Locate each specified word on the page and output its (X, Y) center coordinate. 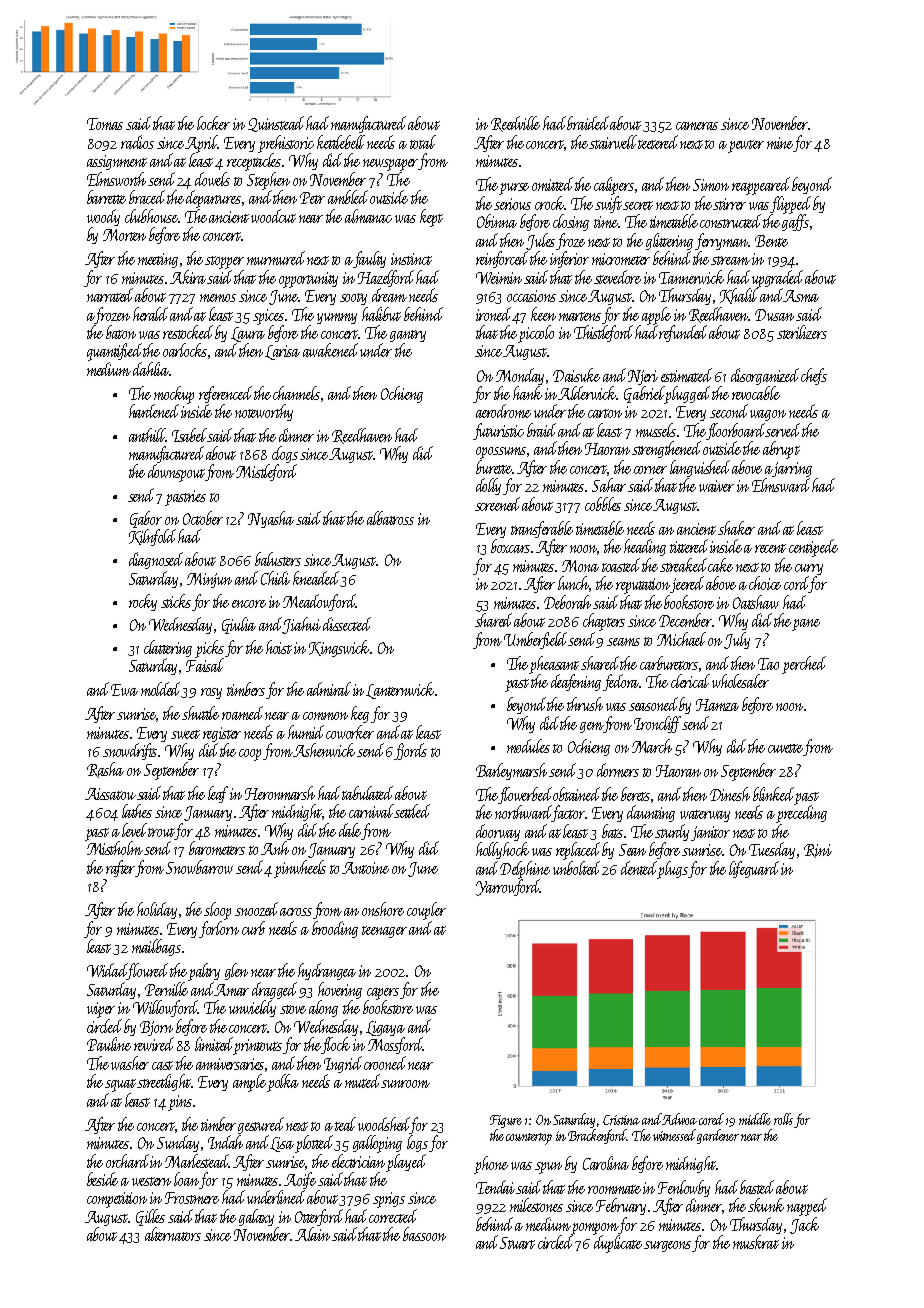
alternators (173, 1234)
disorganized (765, 376)
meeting (158, 260)
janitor (710, 833)
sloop (217, 911)
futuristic (498, 431)
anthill (147, 435)
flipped (791, 205)
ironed (493, 314)
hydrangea (327, 971)
